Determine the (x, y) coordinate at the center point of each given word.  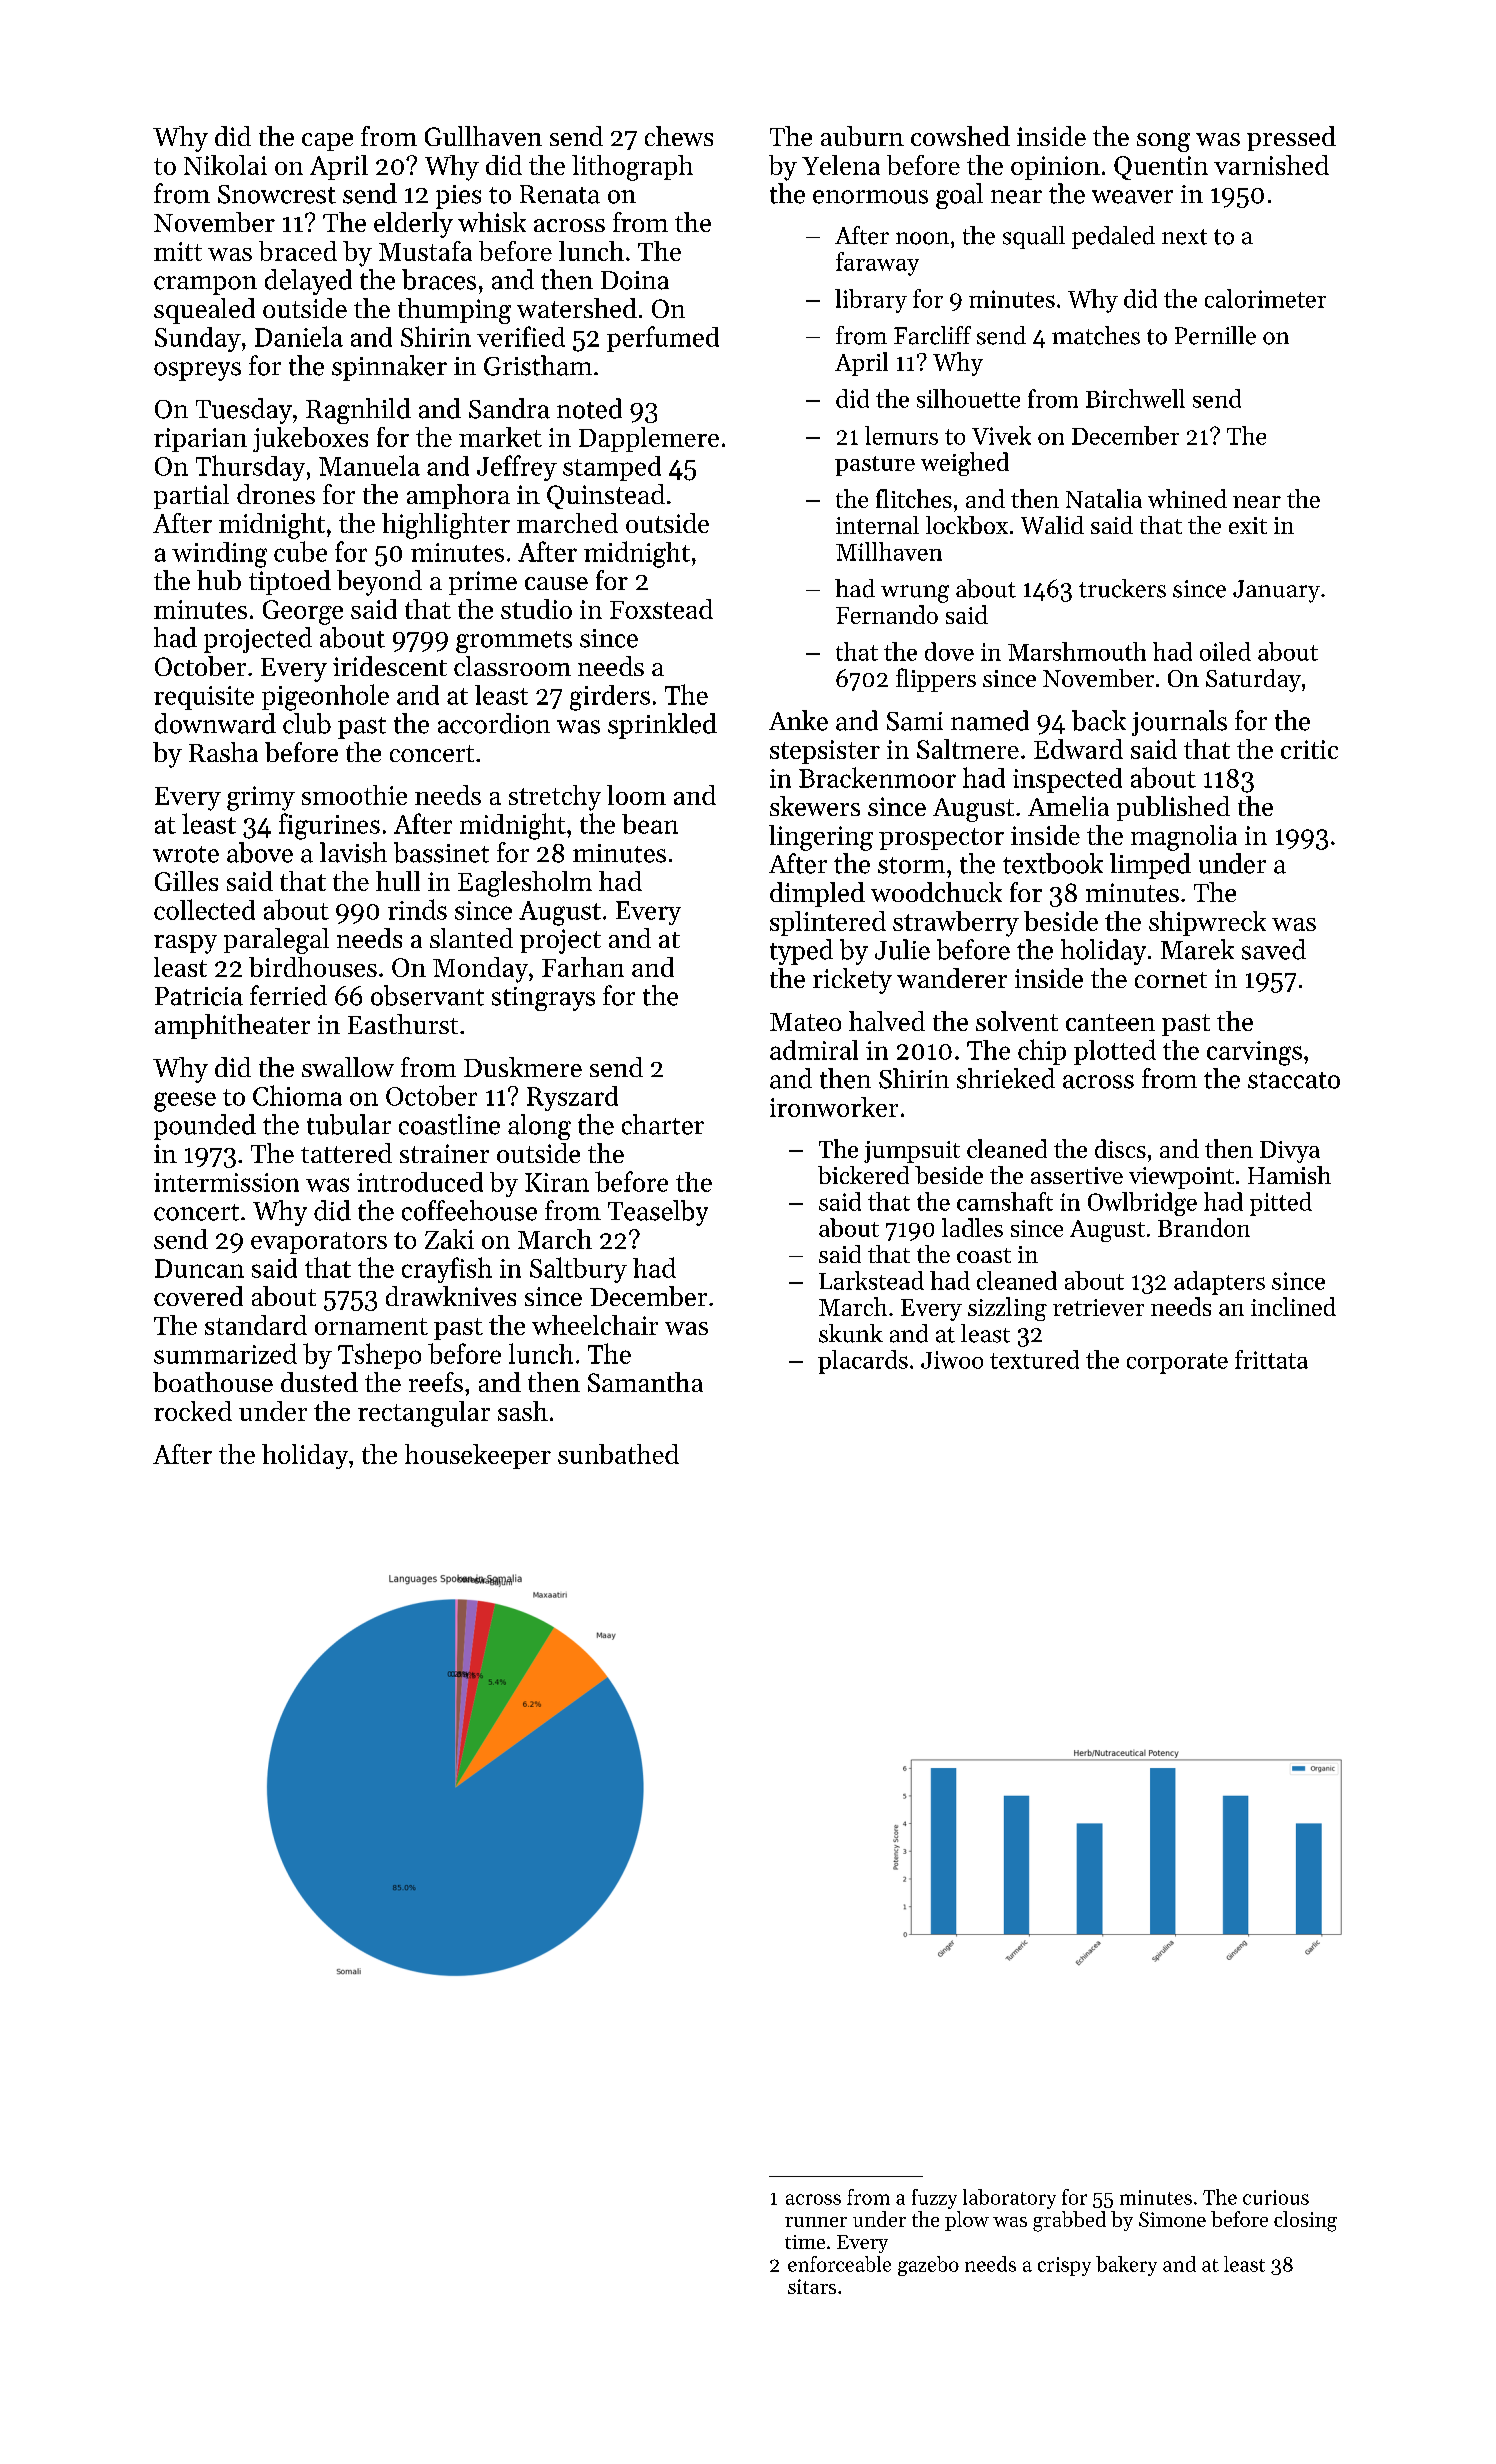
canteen (1110, 1022)
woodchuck (936, 892)
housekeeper (478, 1456)
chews (679, 136)
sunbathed (618, 1454)
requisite (204, 698)
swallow (348, 1067)
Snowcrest (277, 194)
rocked (193, 1411)
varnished (1271, 165)
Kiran (557, 1182)
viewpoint (1181, 1178)
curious (1276, 2197)
